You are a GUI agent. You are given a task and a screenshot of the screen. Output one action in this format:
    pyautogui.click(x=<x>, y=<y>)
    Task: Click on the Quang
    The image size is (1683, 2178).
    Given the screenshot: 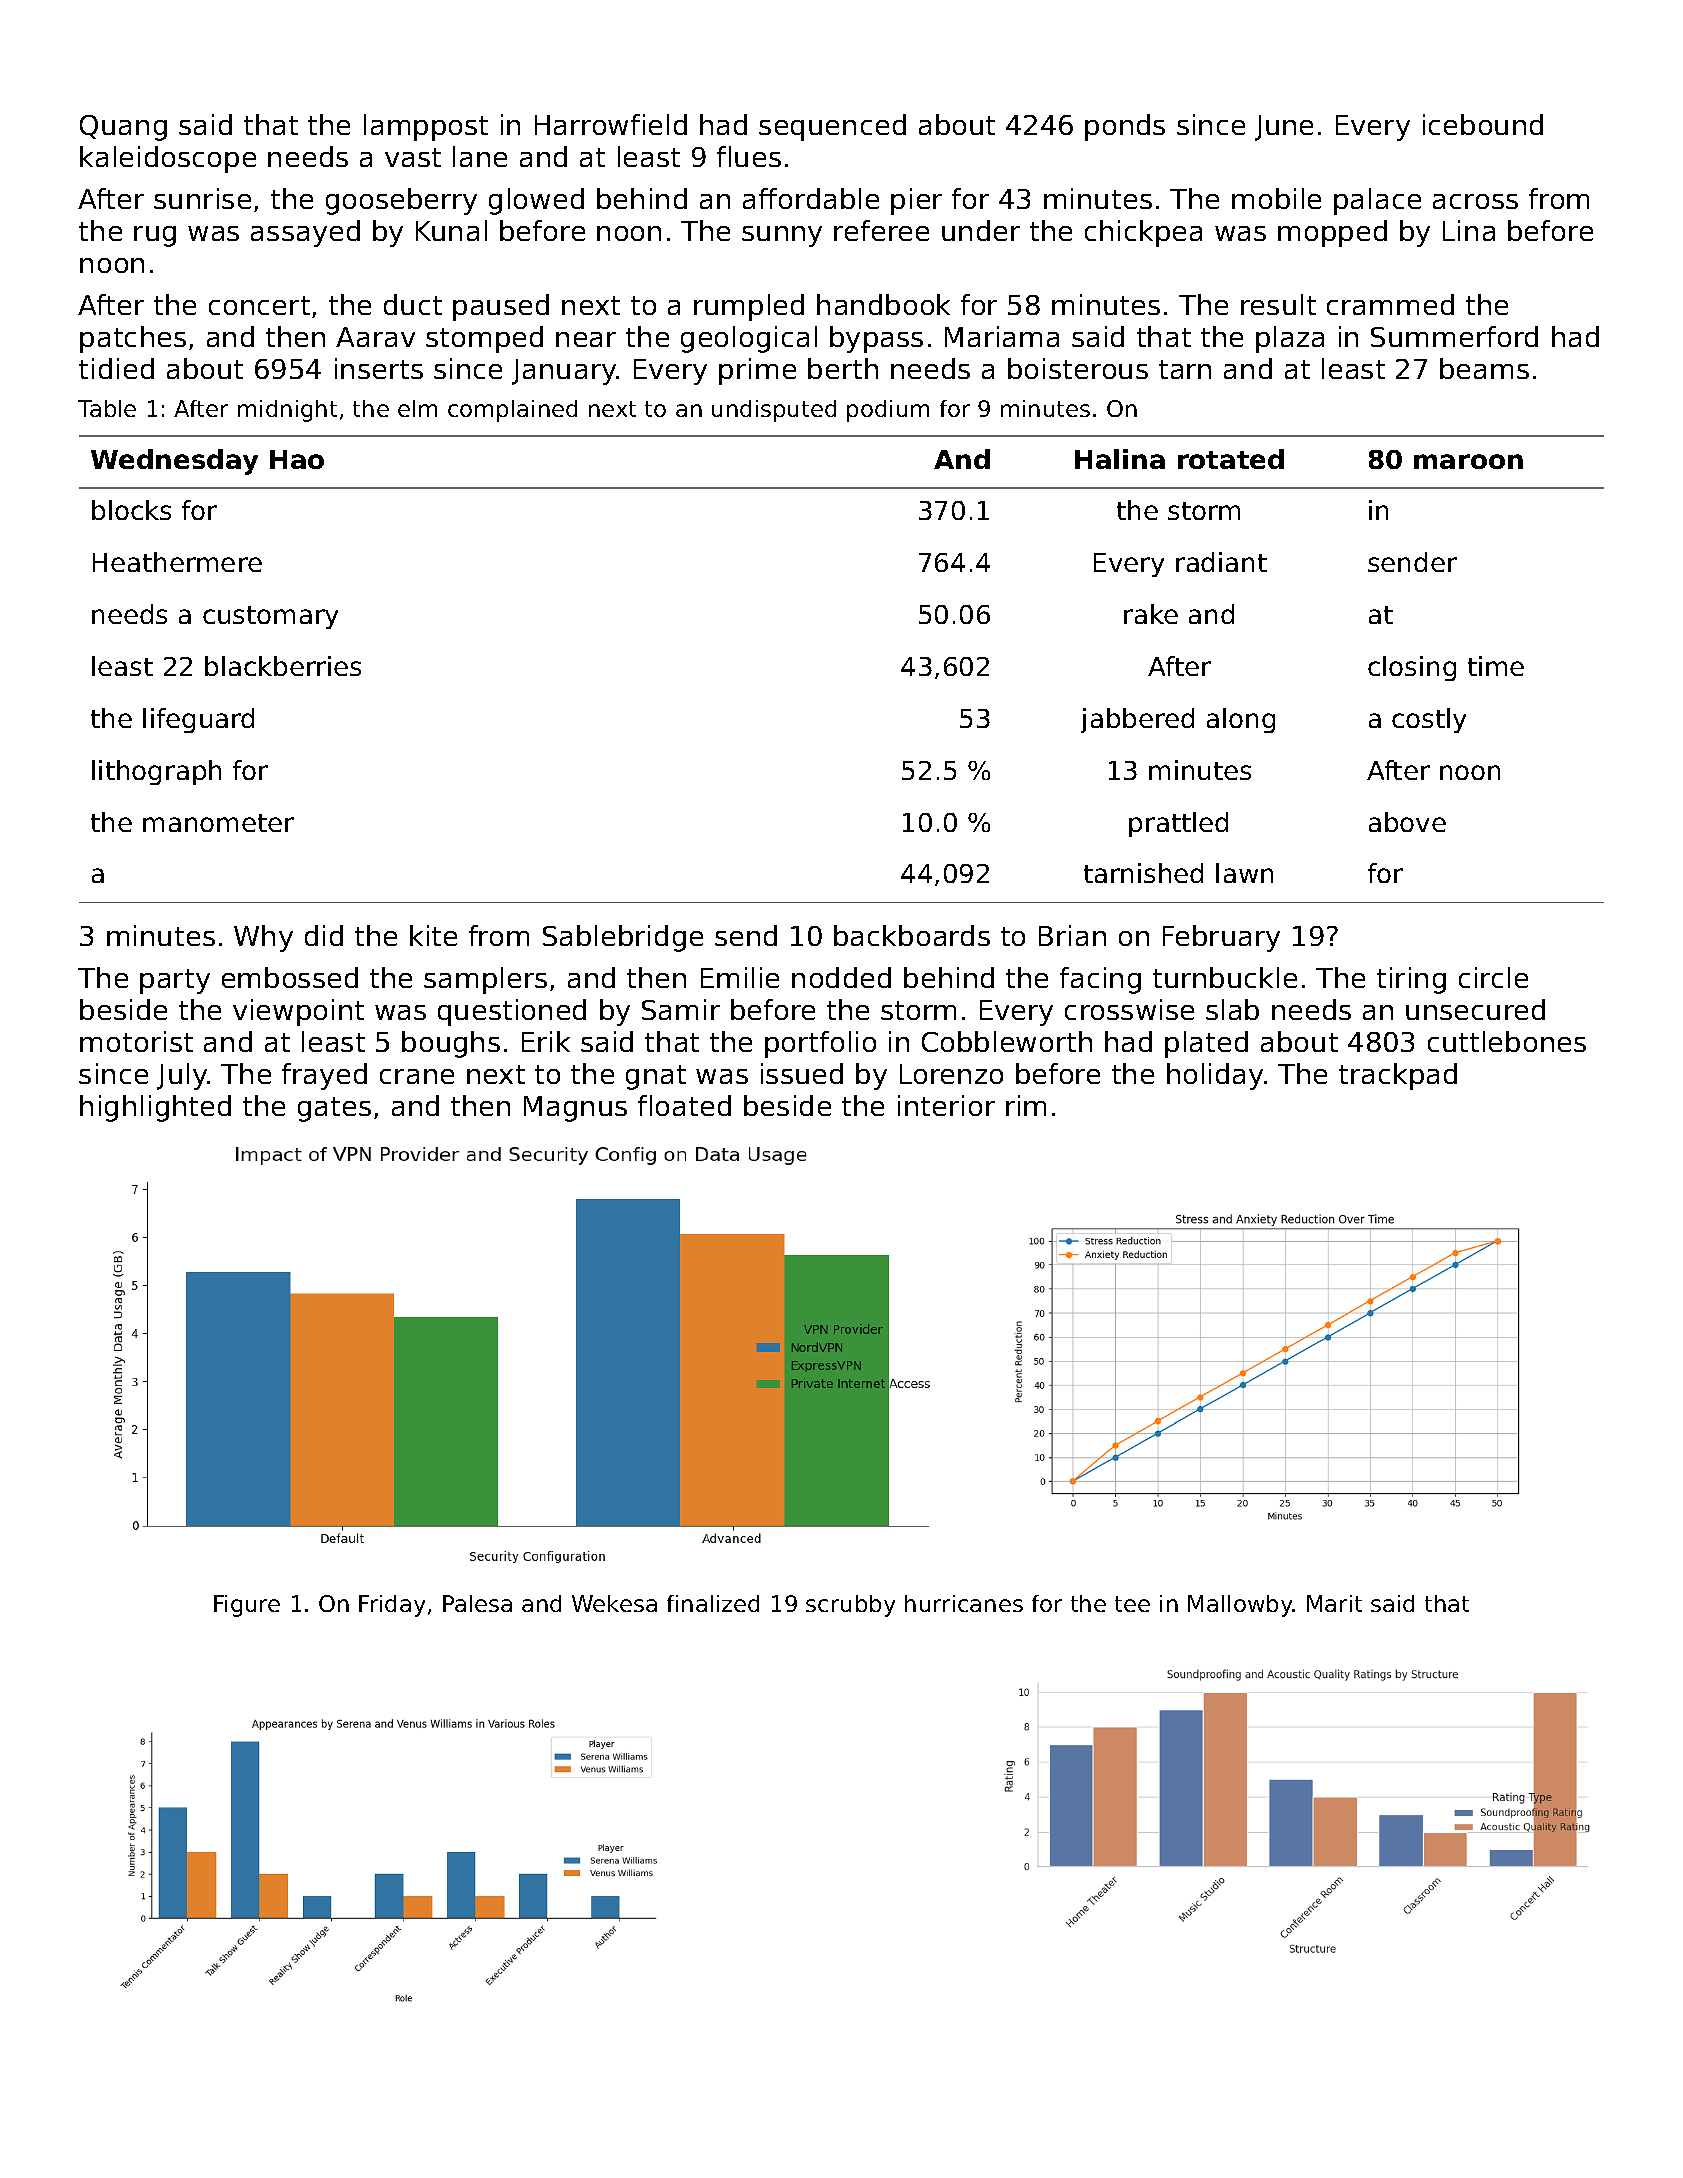 What is the action you would take?
    pyautogui.click(x=123, y=128)
